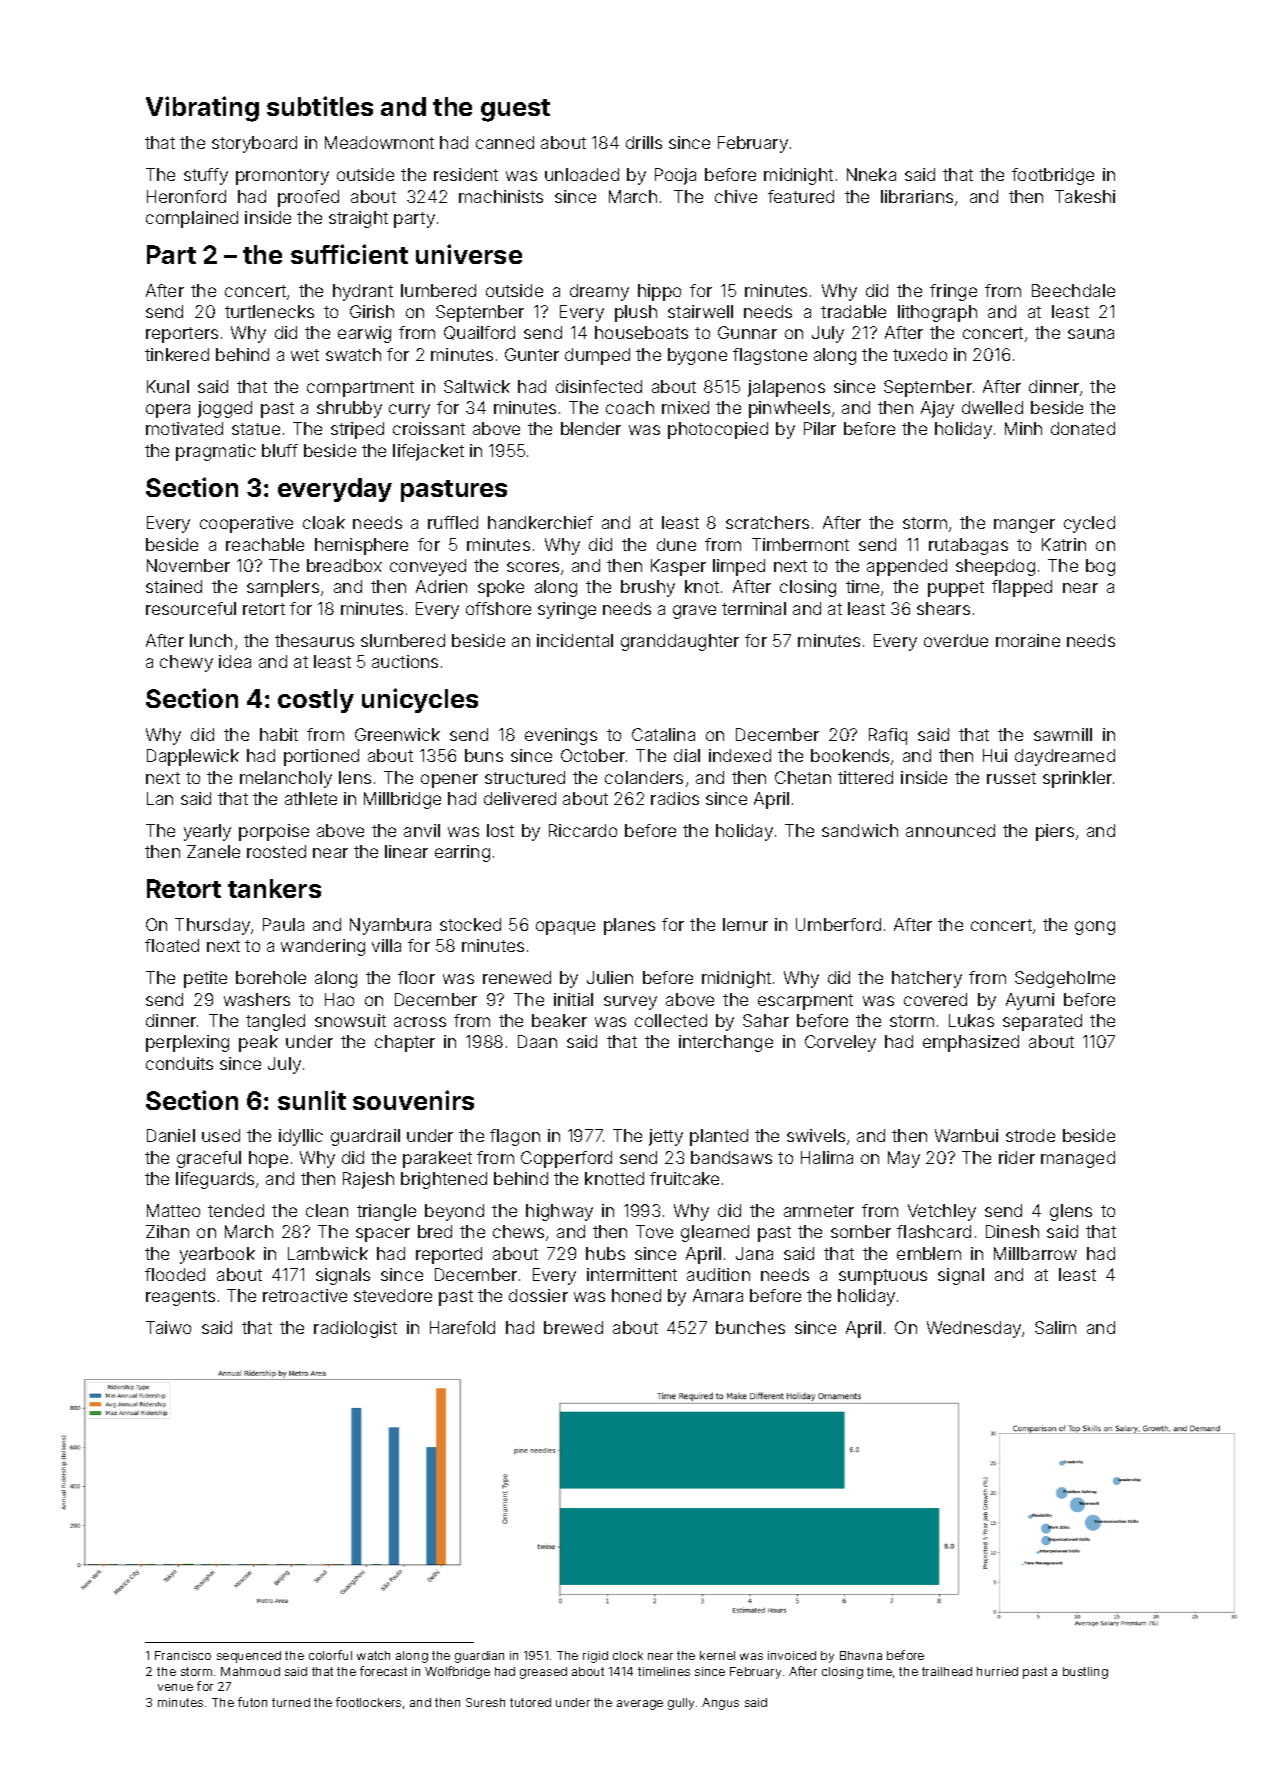 Image resolution: width=1262 pixels, height=1784 pixels. I want to click on Suresh, so click(485, 1702).
